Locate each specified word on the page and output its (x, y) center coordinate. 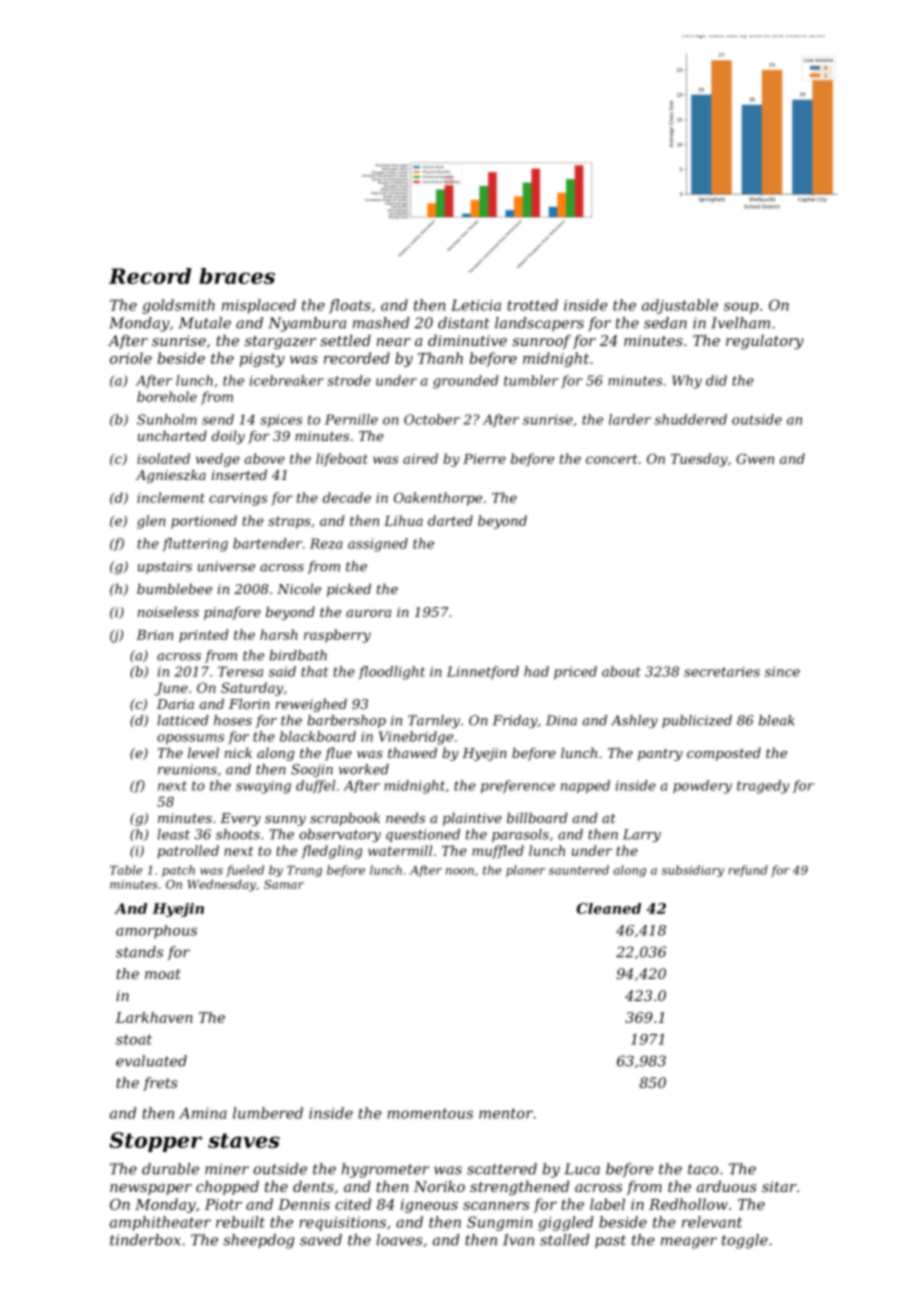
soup (741, 308)
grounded (466, 382)
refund (748, 871)
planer (525, 871)
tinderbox (145, 1240)
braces (237, 276)
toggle (745, 1241)
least (173, 834)
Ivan (518, 1240)
